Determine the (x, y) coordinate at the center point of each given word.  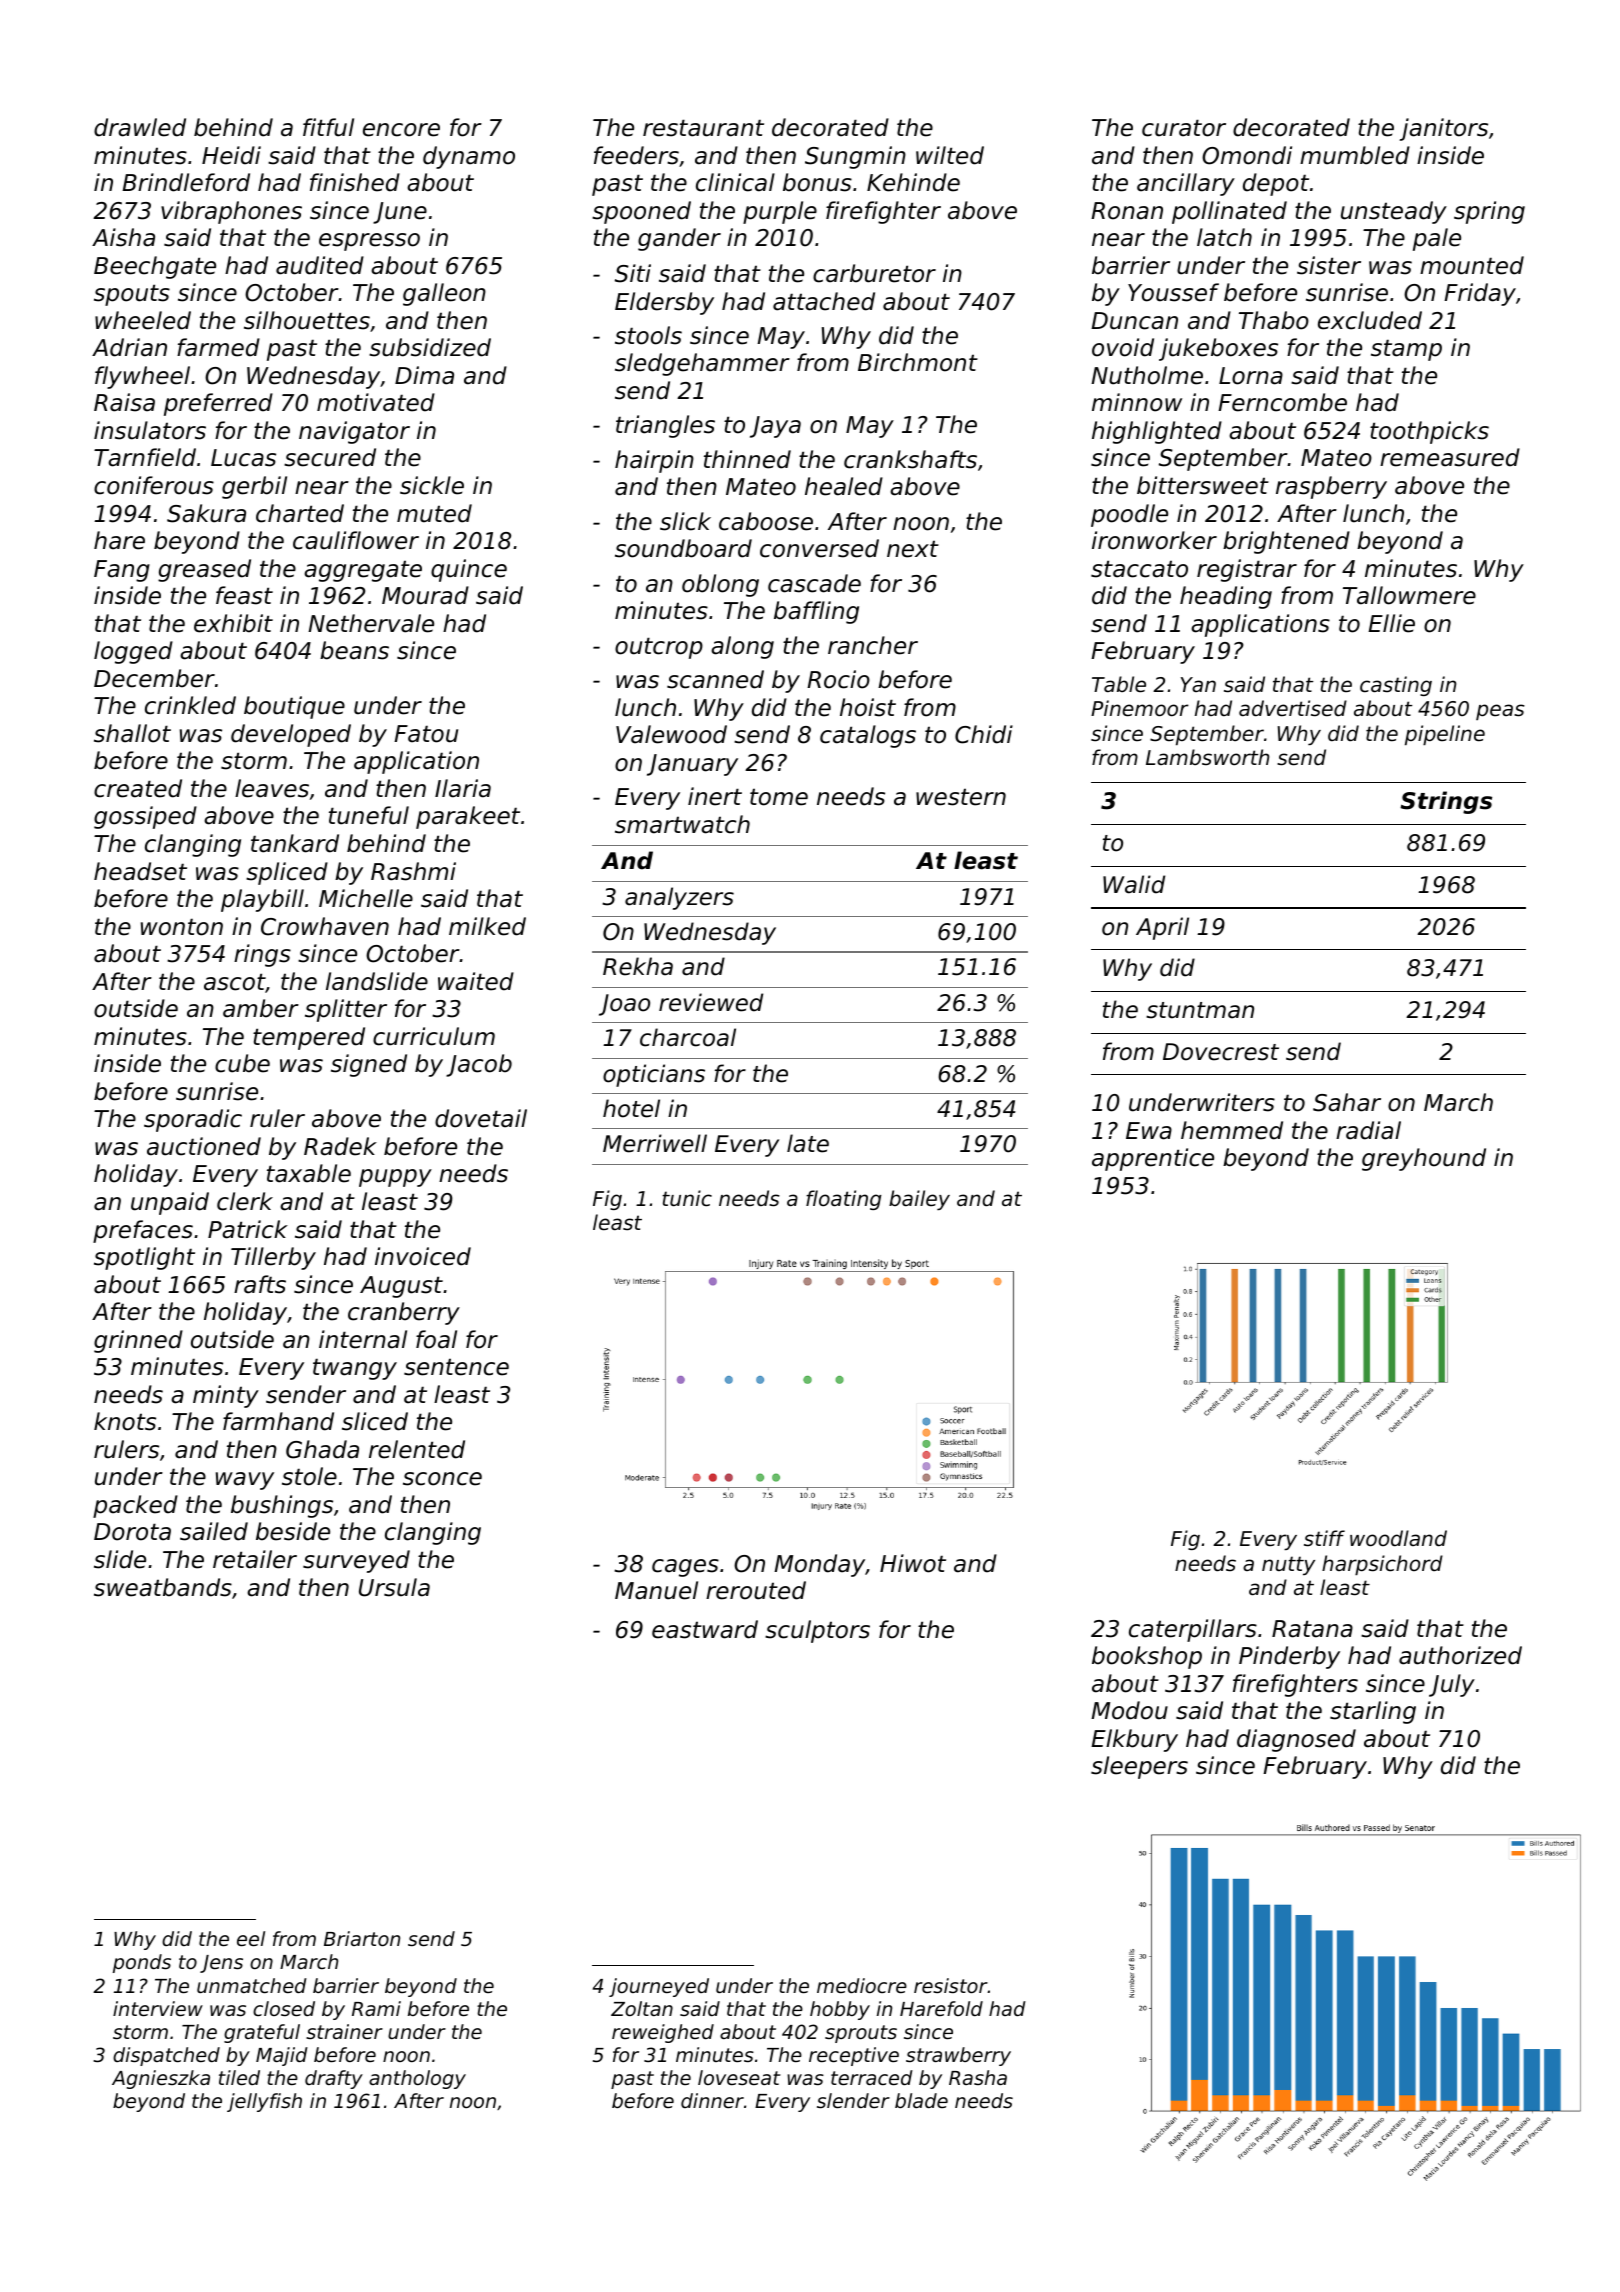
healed (844, 486)
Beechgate (155, 267)
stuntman (1200, 1010)
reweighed (663, 2033)
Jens (221, 1964)
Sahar (1347, 1102)
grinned (138, 1341)
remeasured (1450, 457)
